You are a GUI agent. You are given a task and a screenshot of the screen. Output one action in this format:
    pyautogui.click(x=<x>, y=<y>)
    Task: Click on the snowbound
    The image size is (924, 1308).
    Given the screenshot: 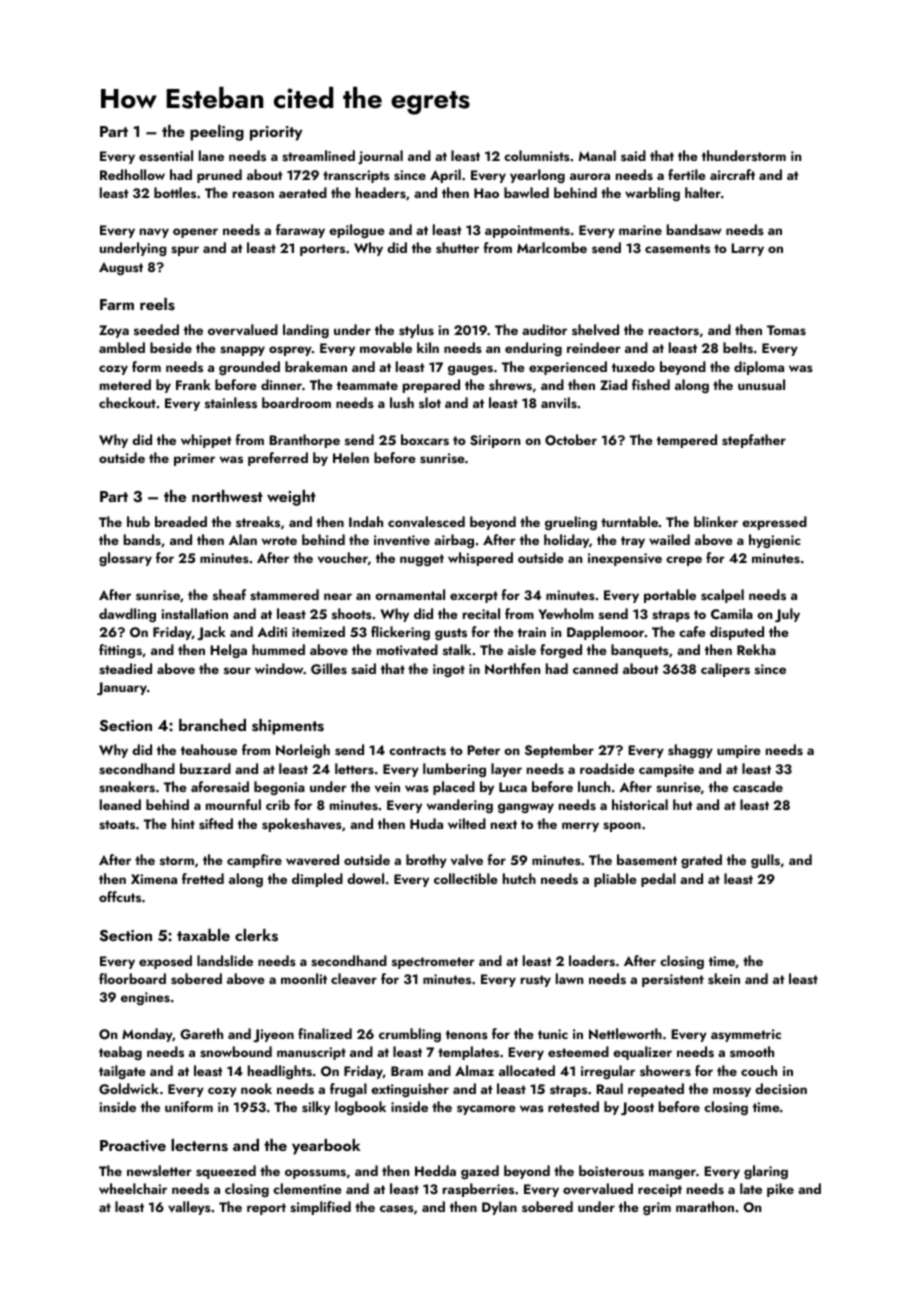 What is the action you would take?
    pyautogui.click(x=236, y=1052)
